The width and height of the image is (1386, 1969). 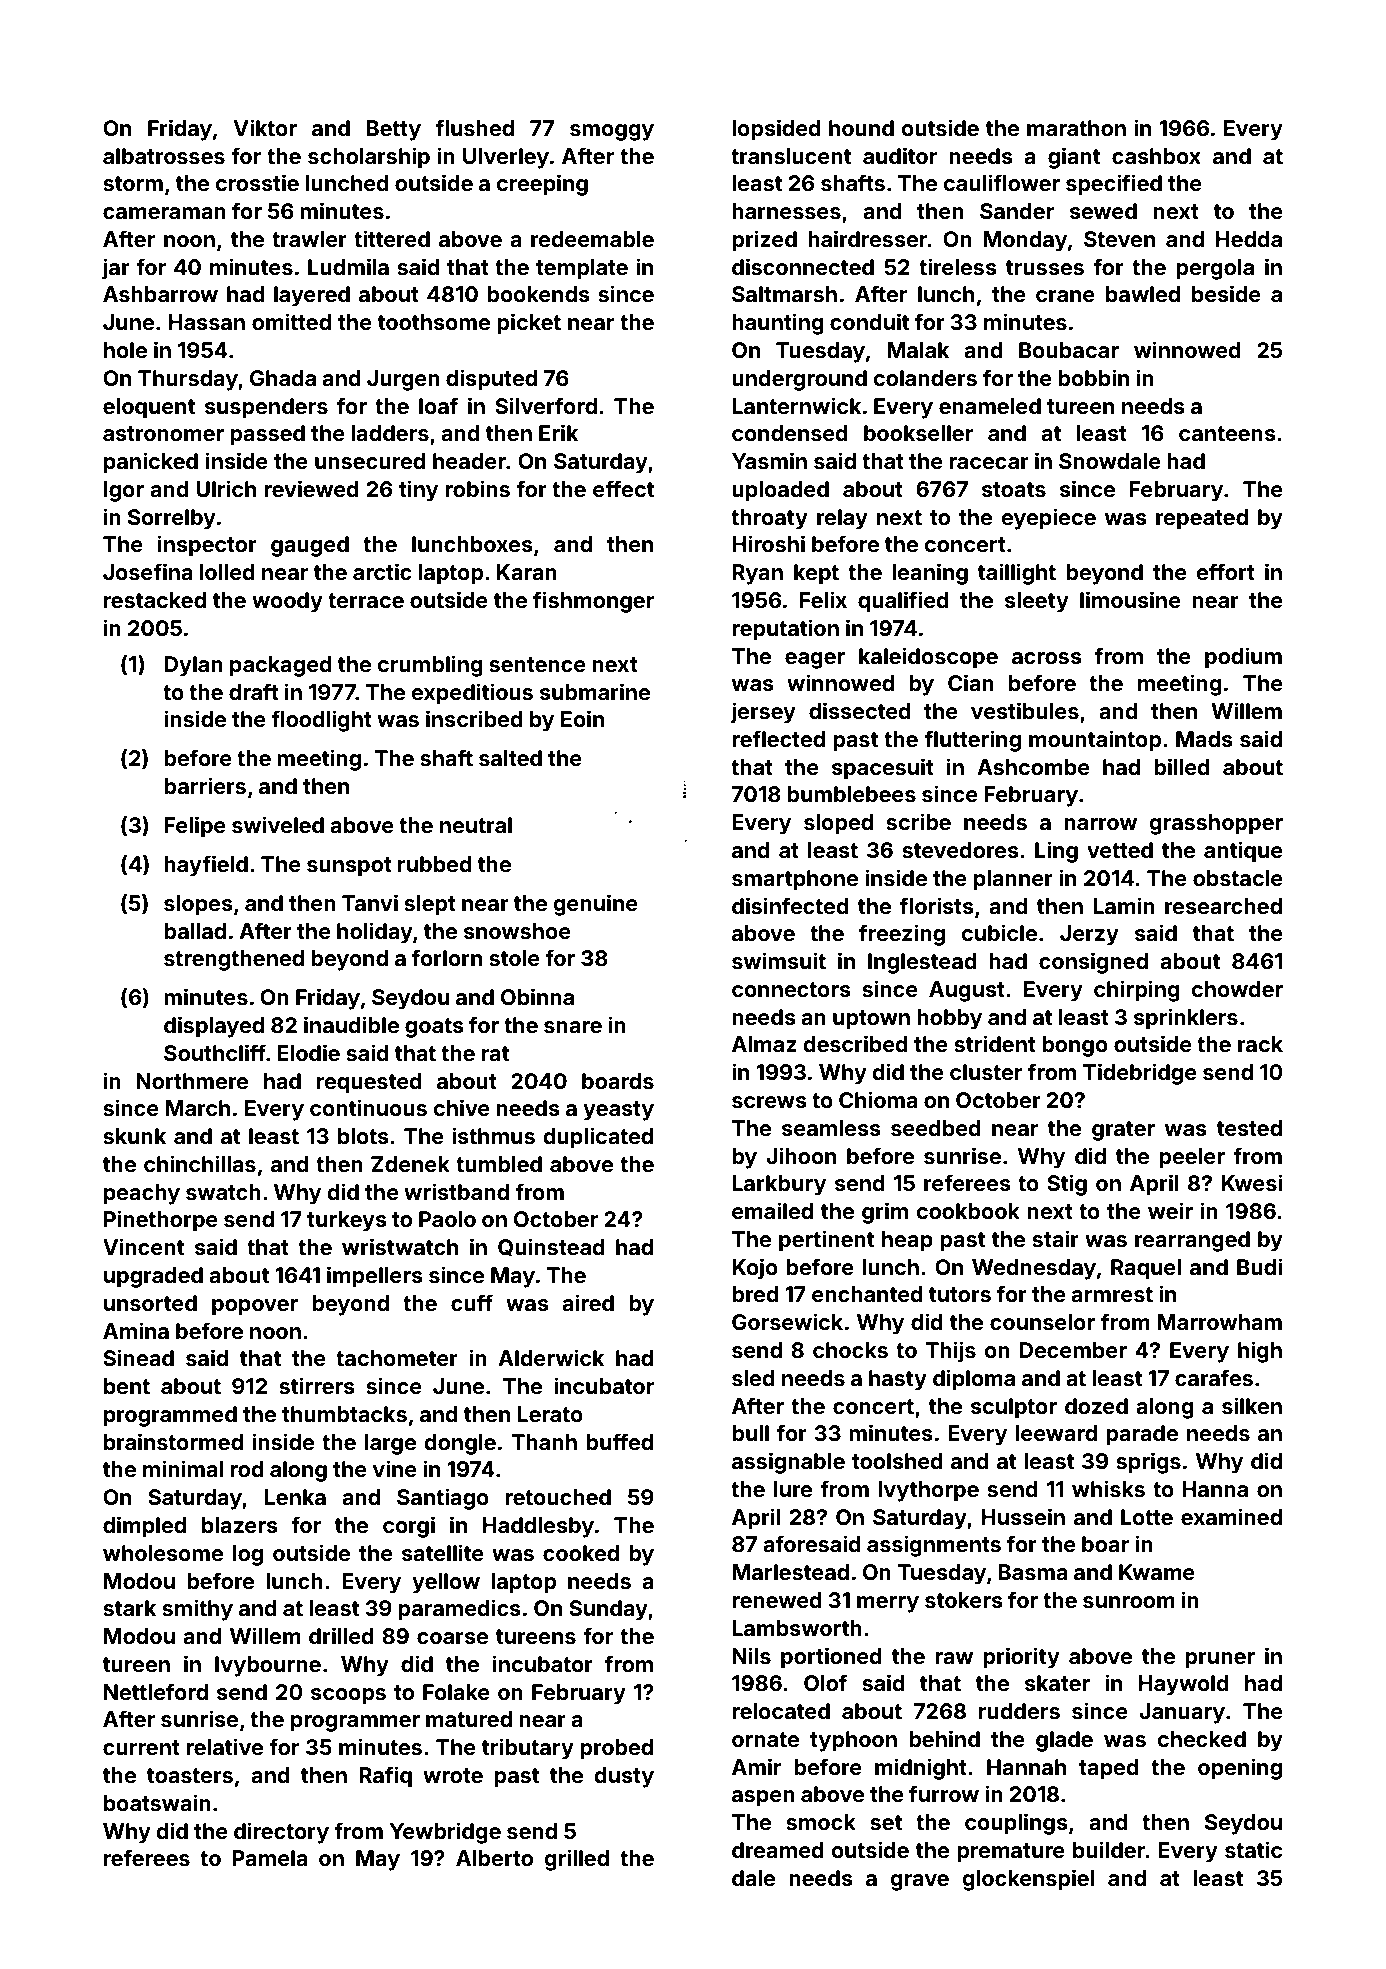 What do you see at coordinates (355, 1723) in the image?
I see `programmer` at bounding box center [355, 1723].
